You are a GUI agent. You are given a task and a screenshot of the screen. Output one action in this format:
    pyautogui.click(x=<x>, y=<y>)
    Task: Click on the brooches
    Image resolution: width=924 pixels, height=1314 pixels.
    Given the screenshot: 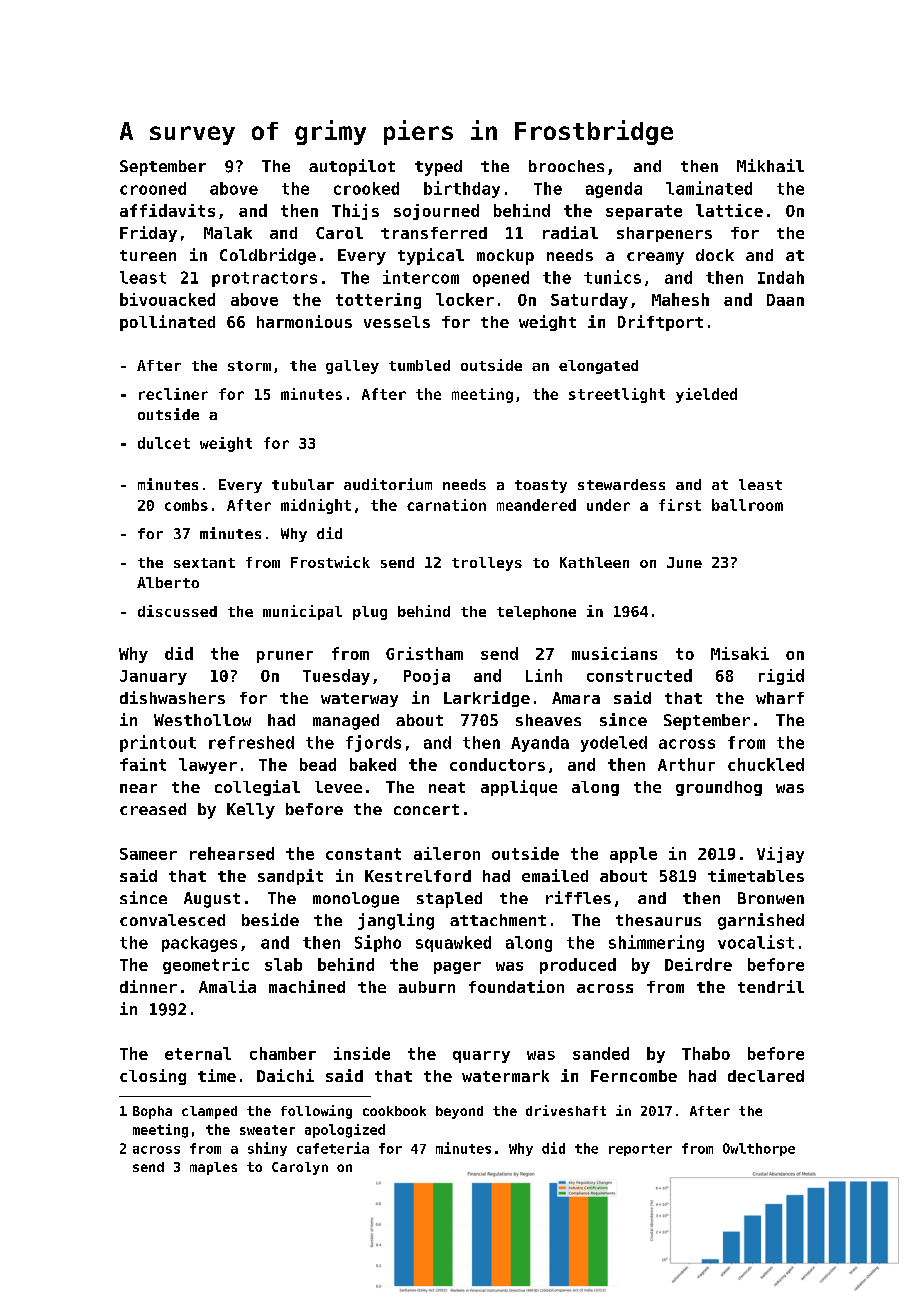 What is the action you would take?
    pyautogui.click(x=566, y=166)
